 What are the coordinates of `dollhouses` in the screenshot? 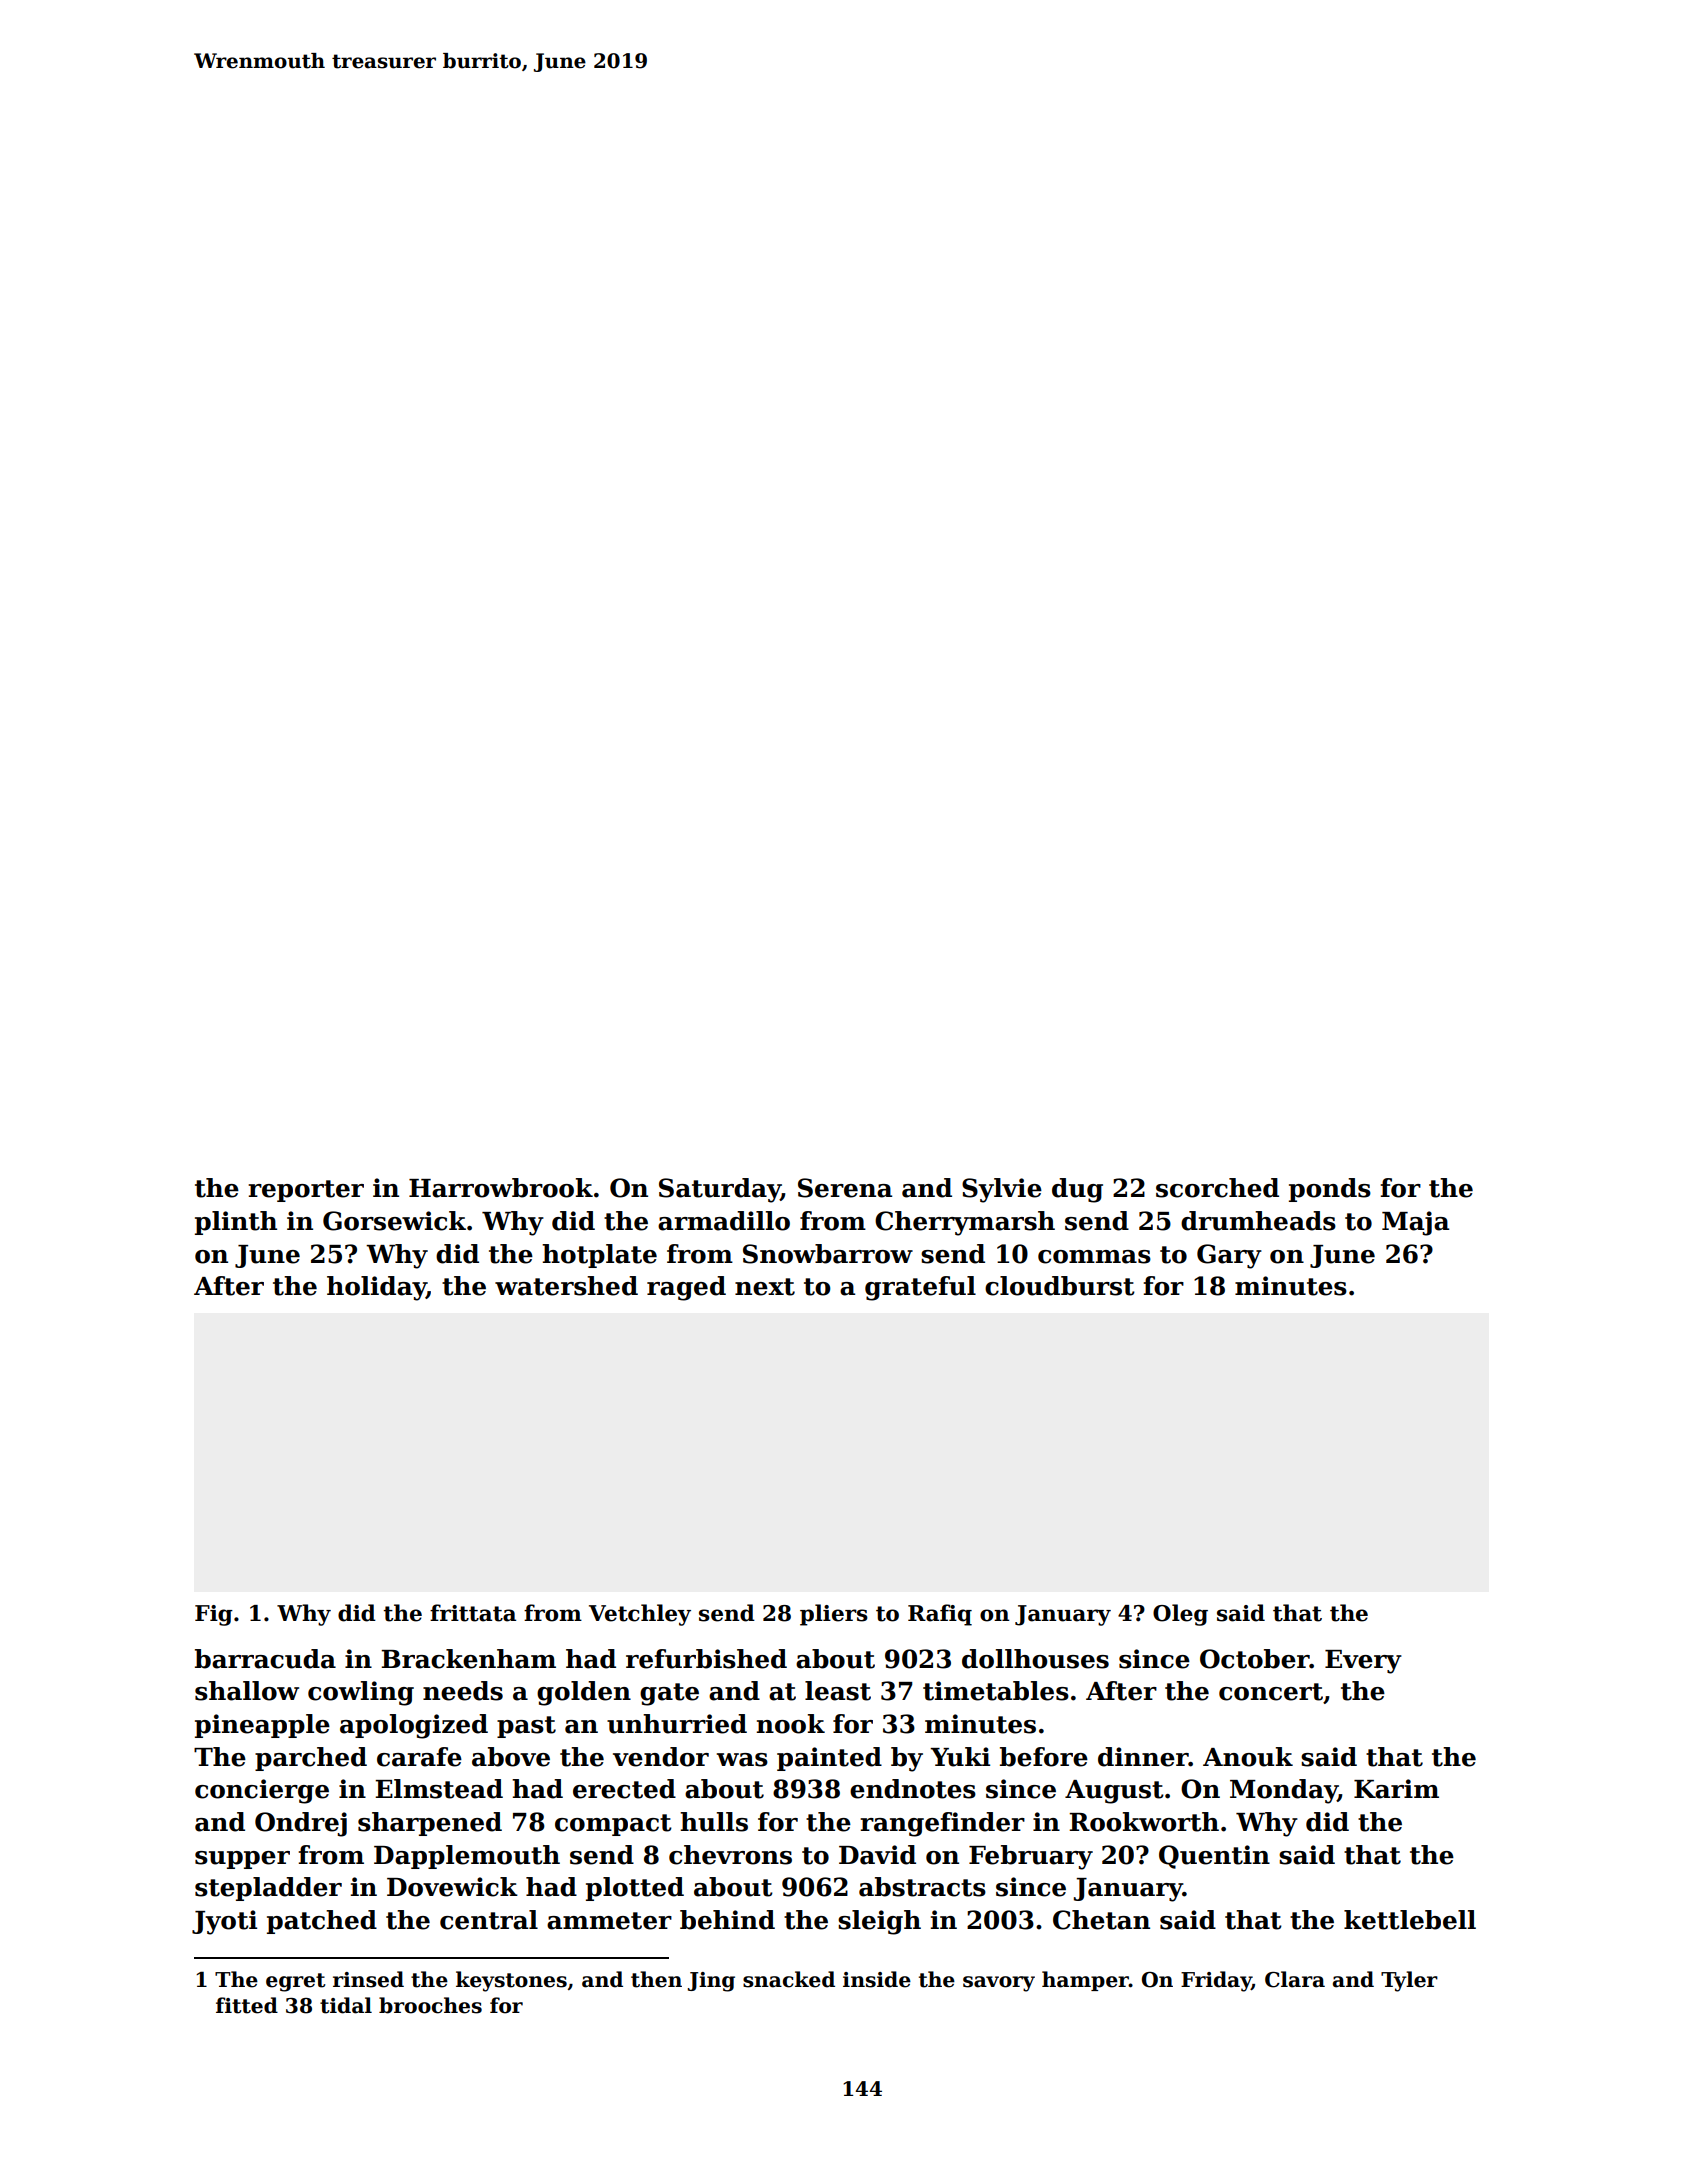 It's located at (1035, 1659).
